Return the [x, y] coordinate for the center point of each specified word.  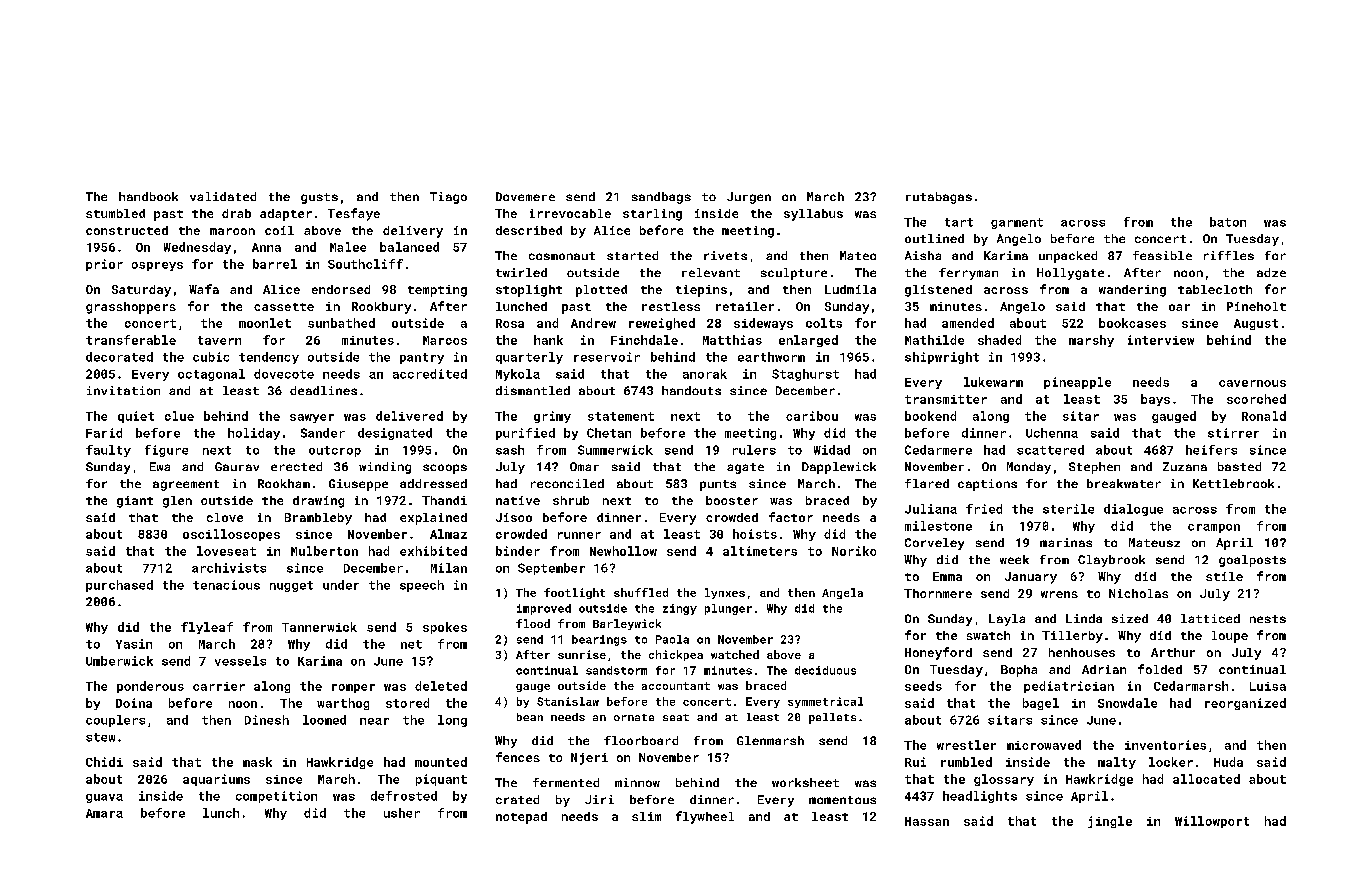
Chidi [104, 762]
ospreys [157, 266]
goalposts [1252, 561]
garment [1017, 223]
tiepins [701, 291]
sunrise [582, 654]
